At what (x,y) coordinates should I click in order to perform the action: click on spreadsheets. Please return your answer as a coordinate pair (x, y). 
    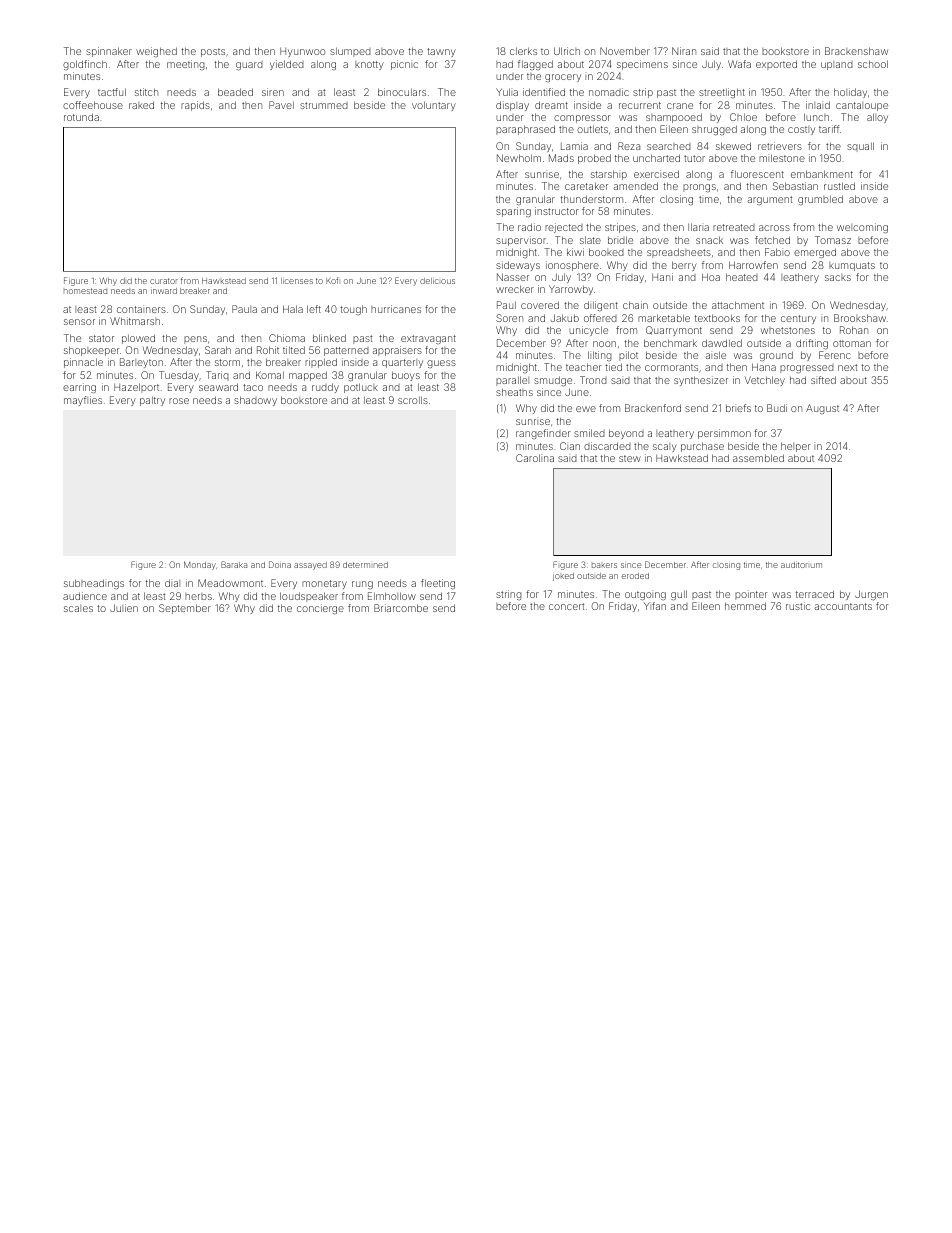
    Looking at the image, I should click on (679, 253).
